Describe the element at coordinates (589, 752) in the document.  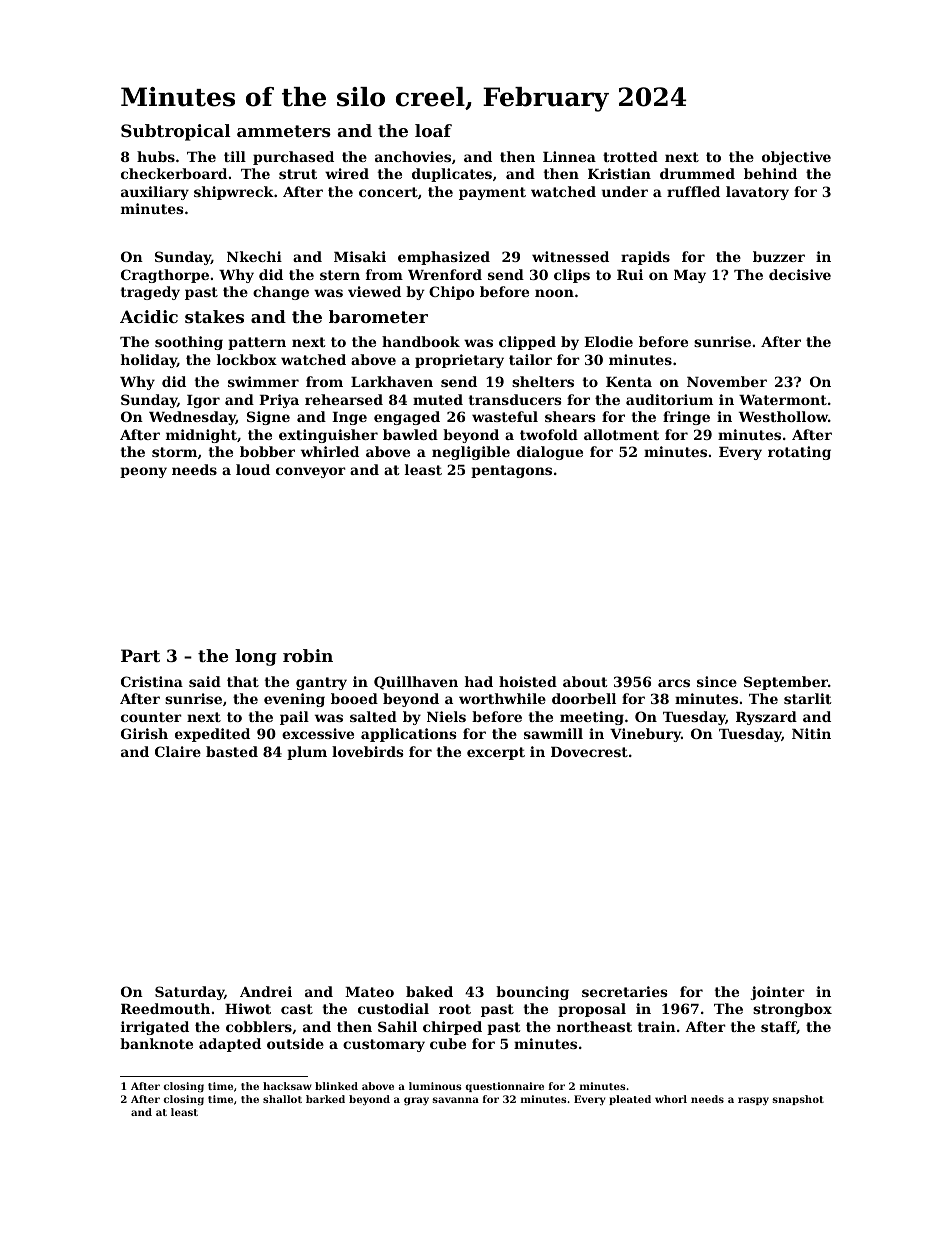
I see `Dovecrest` at that location.
